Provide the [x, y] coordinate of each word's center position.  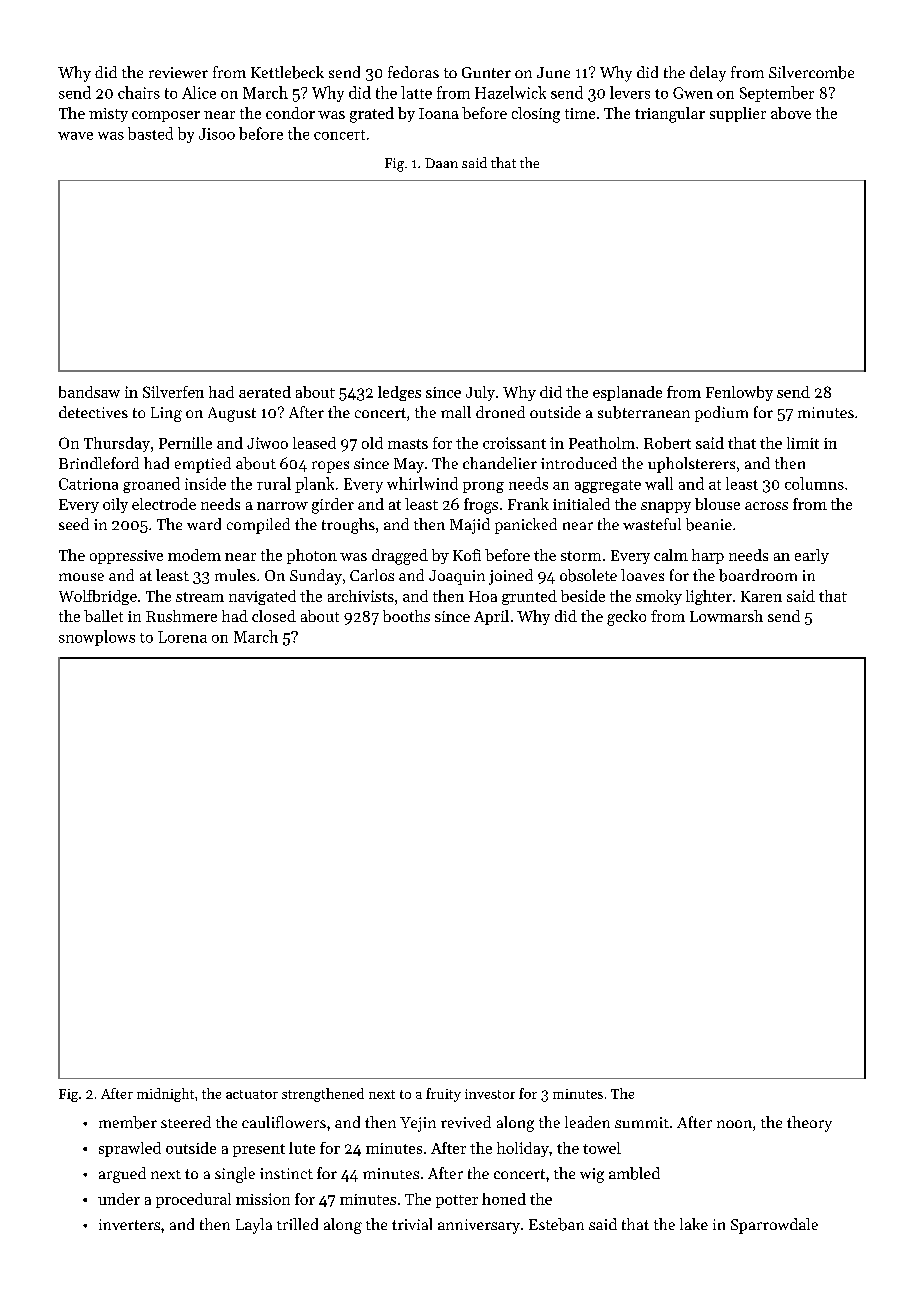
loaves [642, 575]
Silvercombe [811, 72]
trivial [412, 1224]
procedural [193, 1200]
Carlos [372, 575]
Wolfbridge [98, 597]
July [480, 393]
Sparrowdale [774, 1226]
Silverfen [173, 392]
